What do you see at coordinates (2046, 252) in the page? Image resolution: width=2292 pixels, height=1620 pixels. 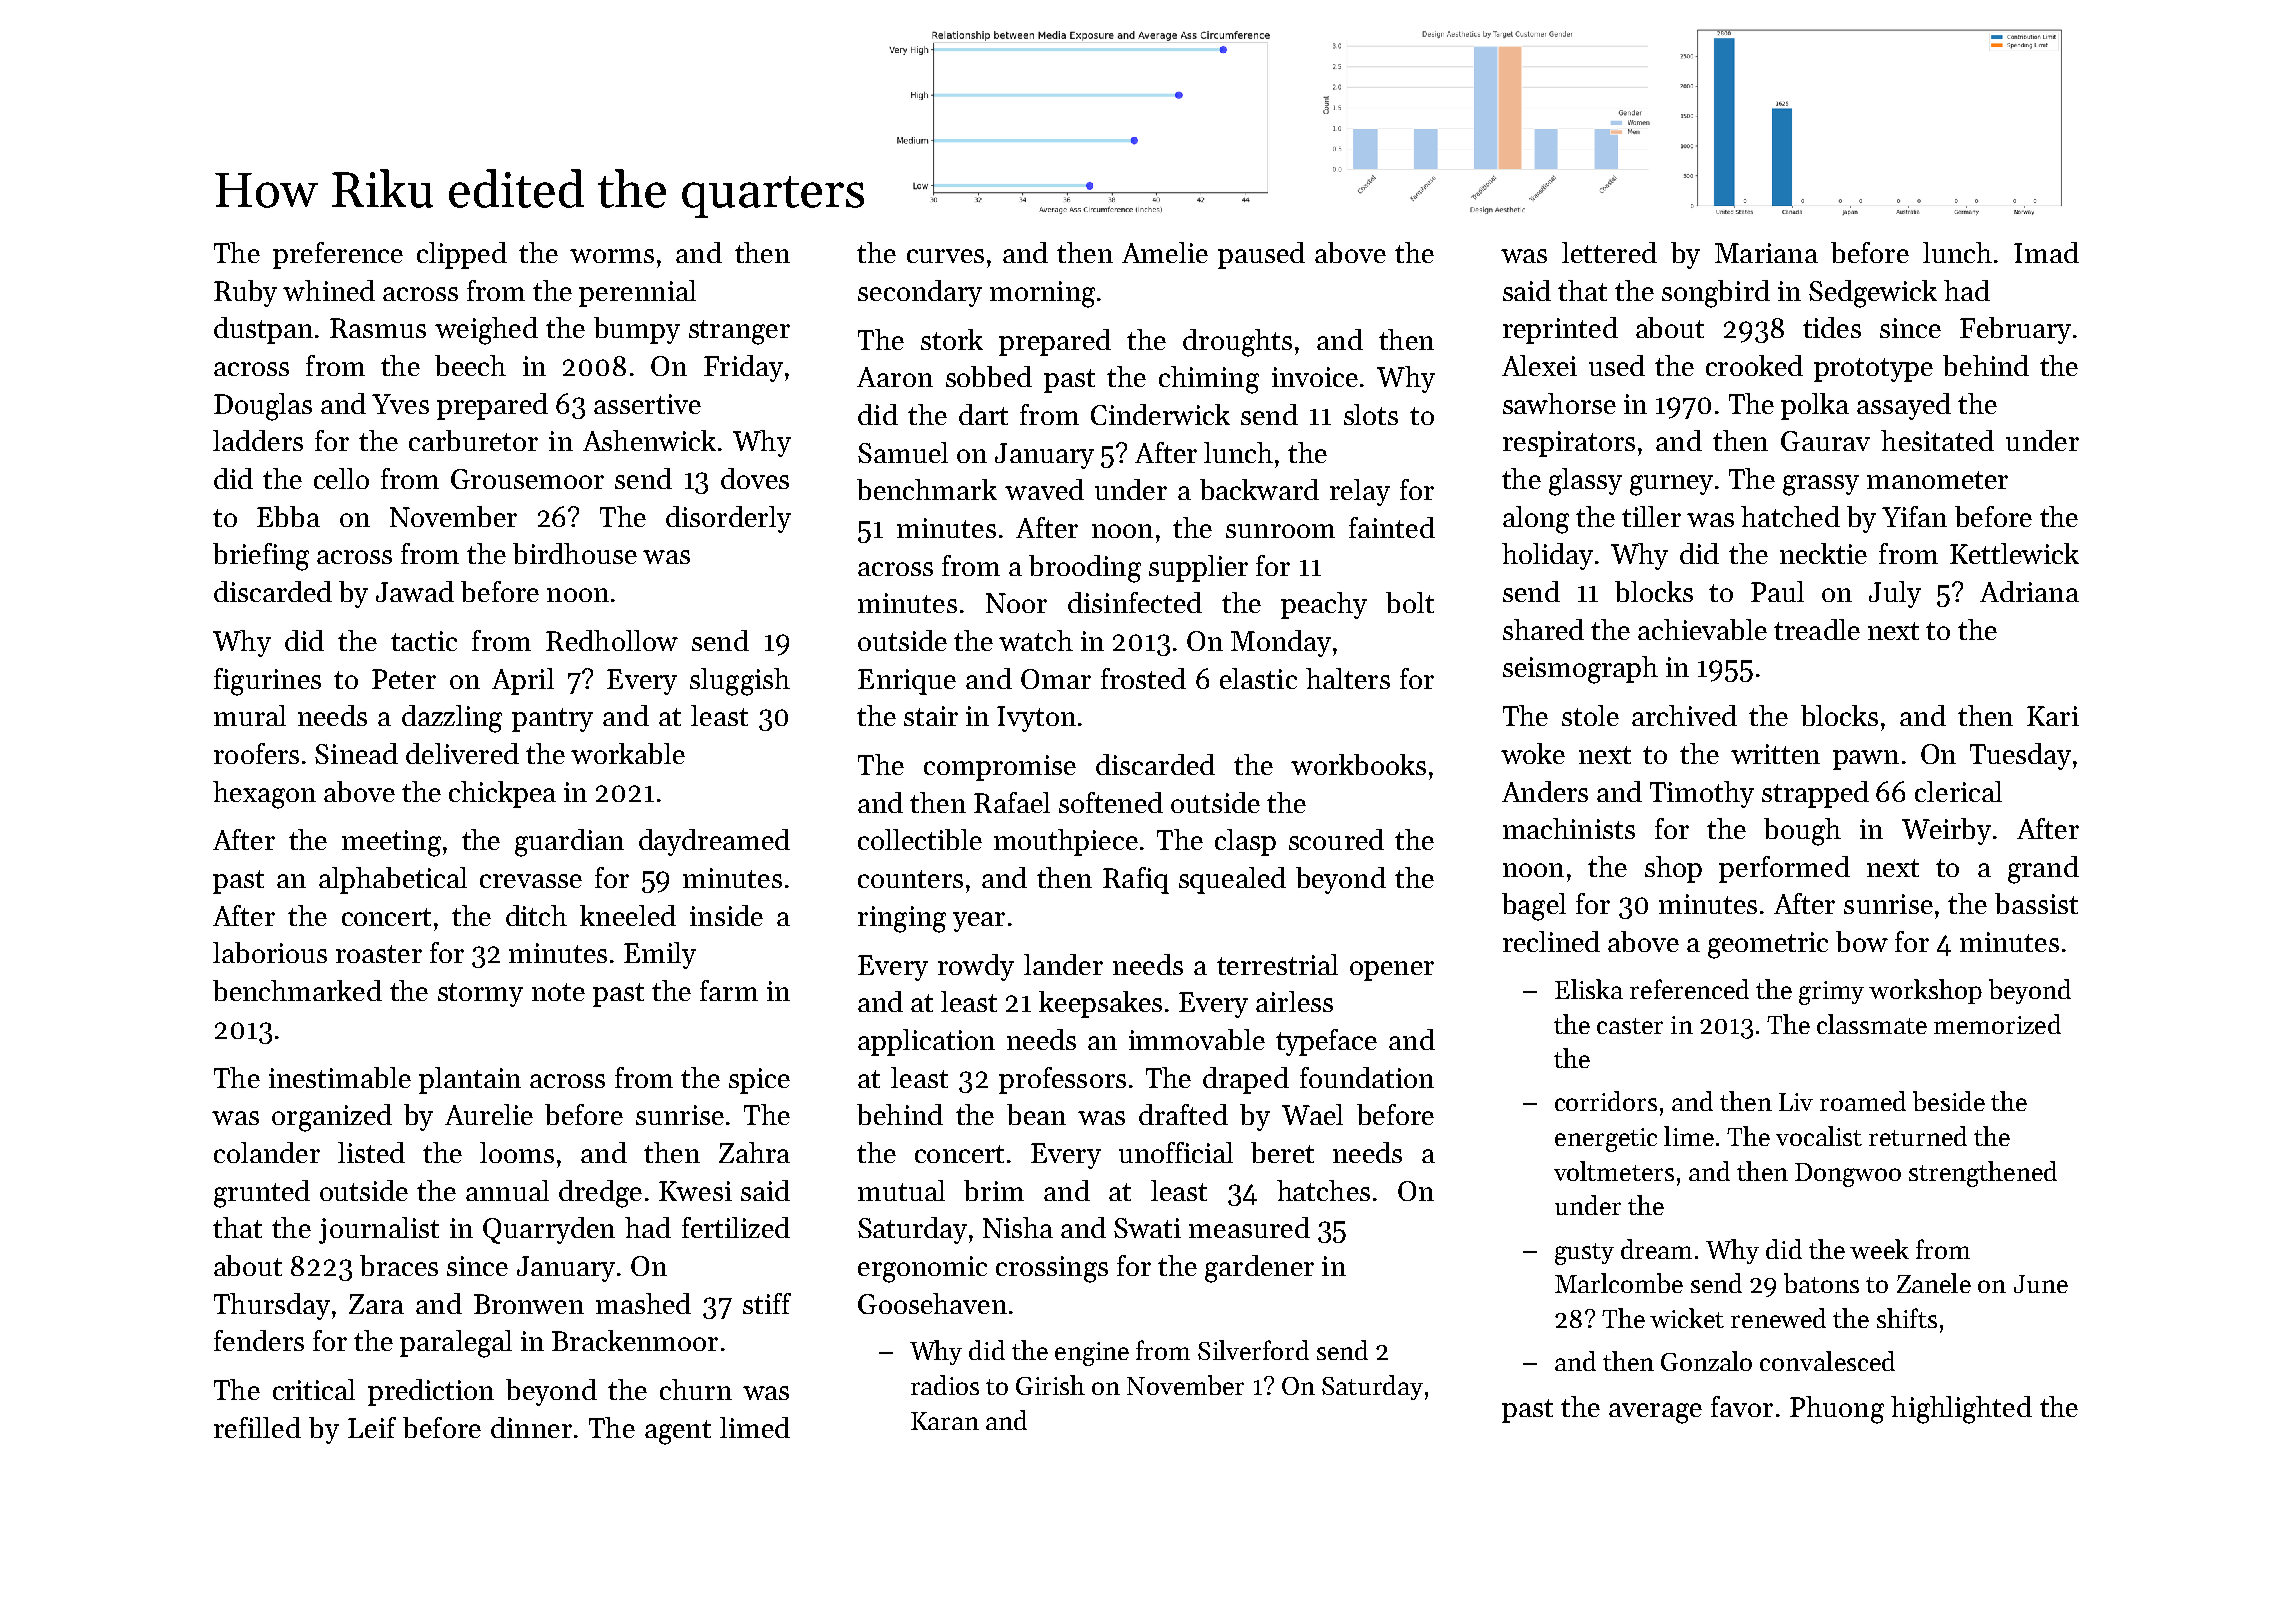 I see `Imad` at bounding box center [2046, 252].
